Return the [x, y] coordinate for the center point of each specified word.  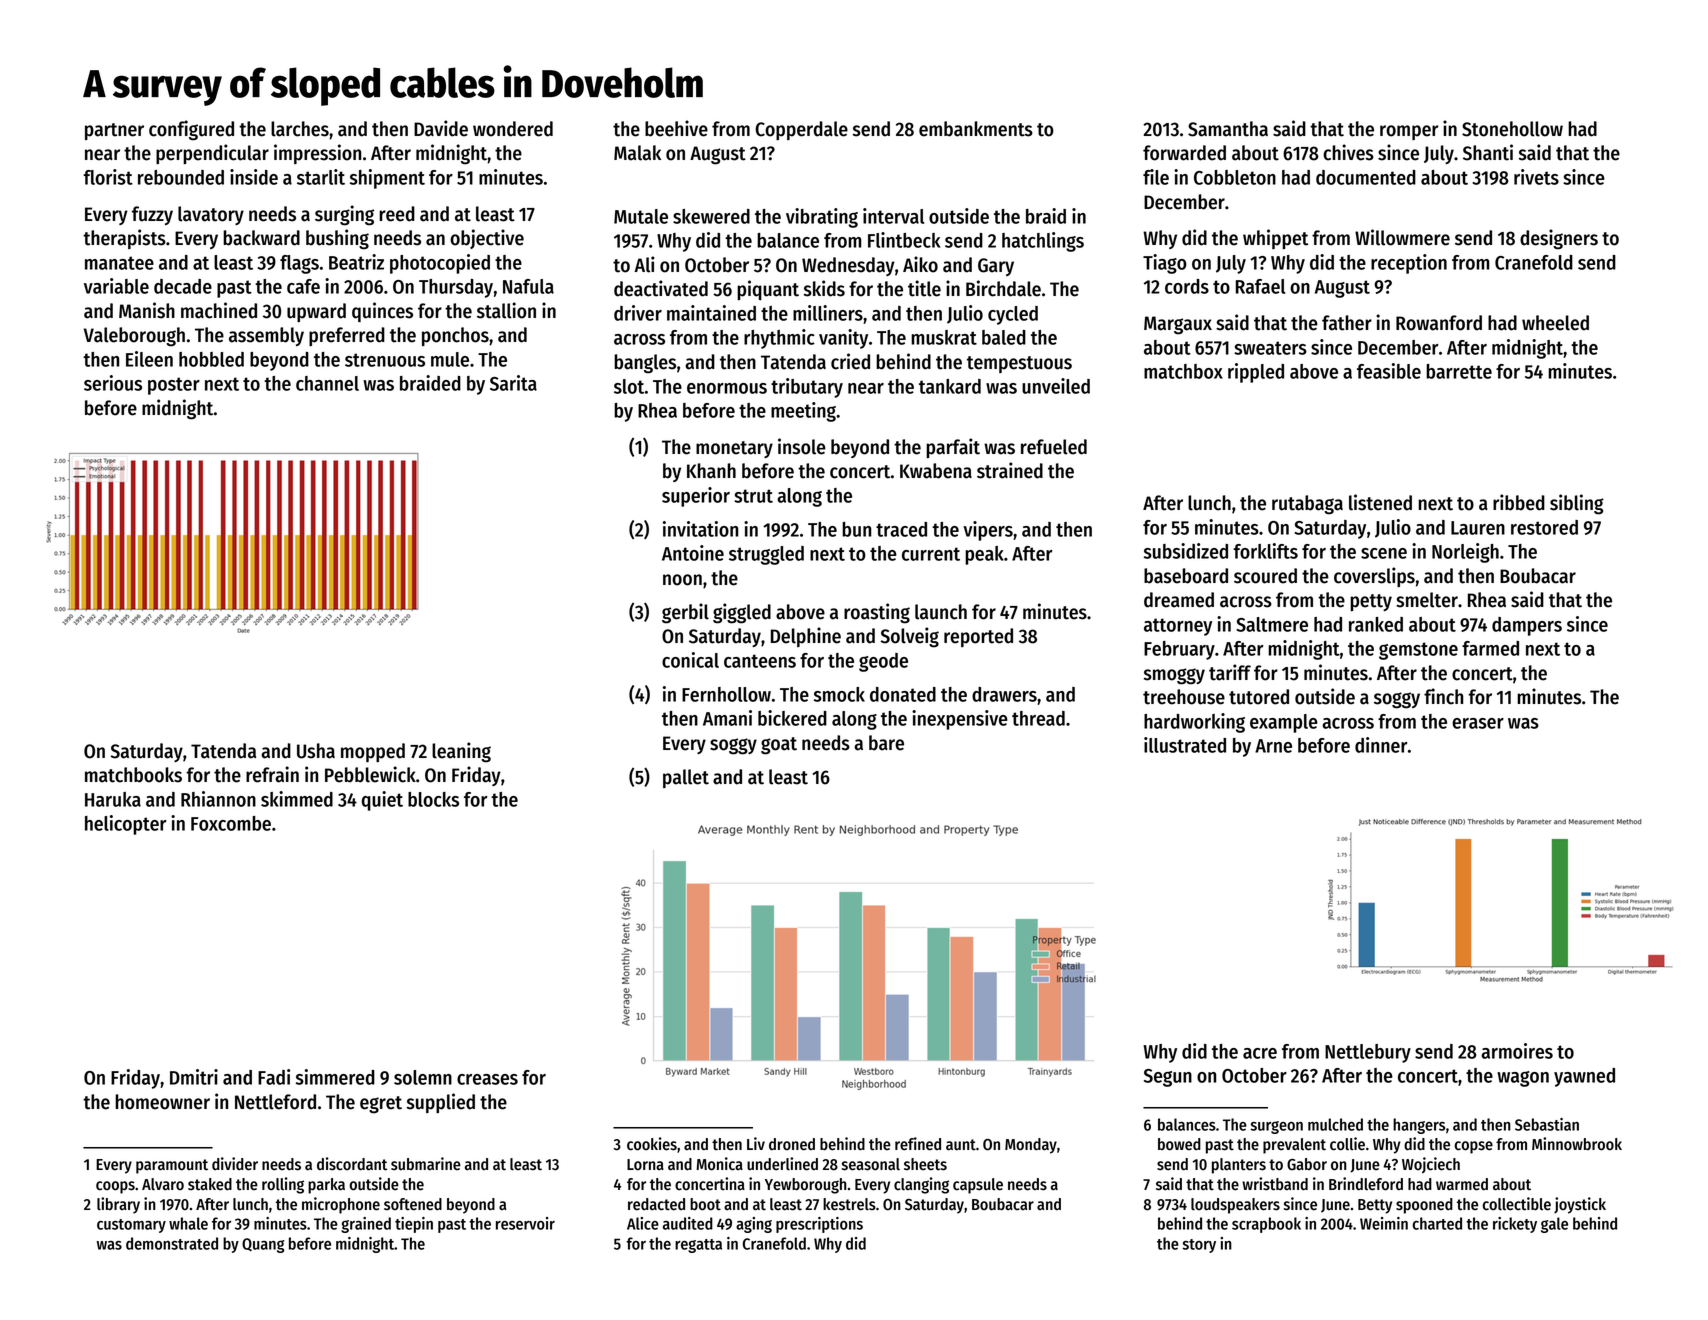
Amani [727, 718]
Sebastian [1547, 1124]
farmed [1490, 648]
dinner [1381, 745]
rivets [1536, 177]
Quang [263, 1245]
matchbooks [133, 775]
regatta [698, 1246]
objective [487, 239]
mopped [373, 752]
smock [839, 694]
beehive [676, 128]
